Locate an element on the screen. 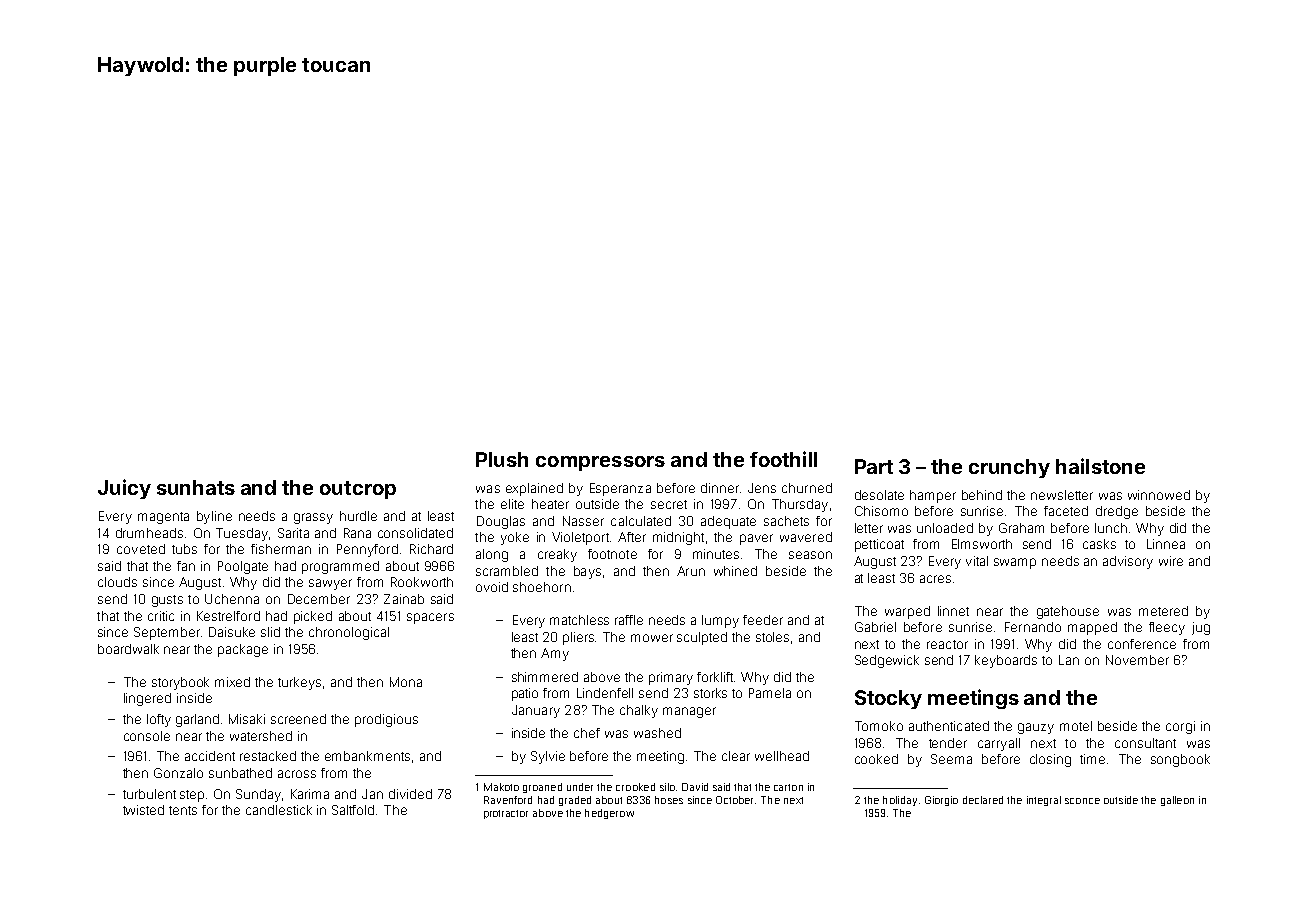 This screenshot has height=924, width=1308. sunhats is located at coordinates (196, 487).
